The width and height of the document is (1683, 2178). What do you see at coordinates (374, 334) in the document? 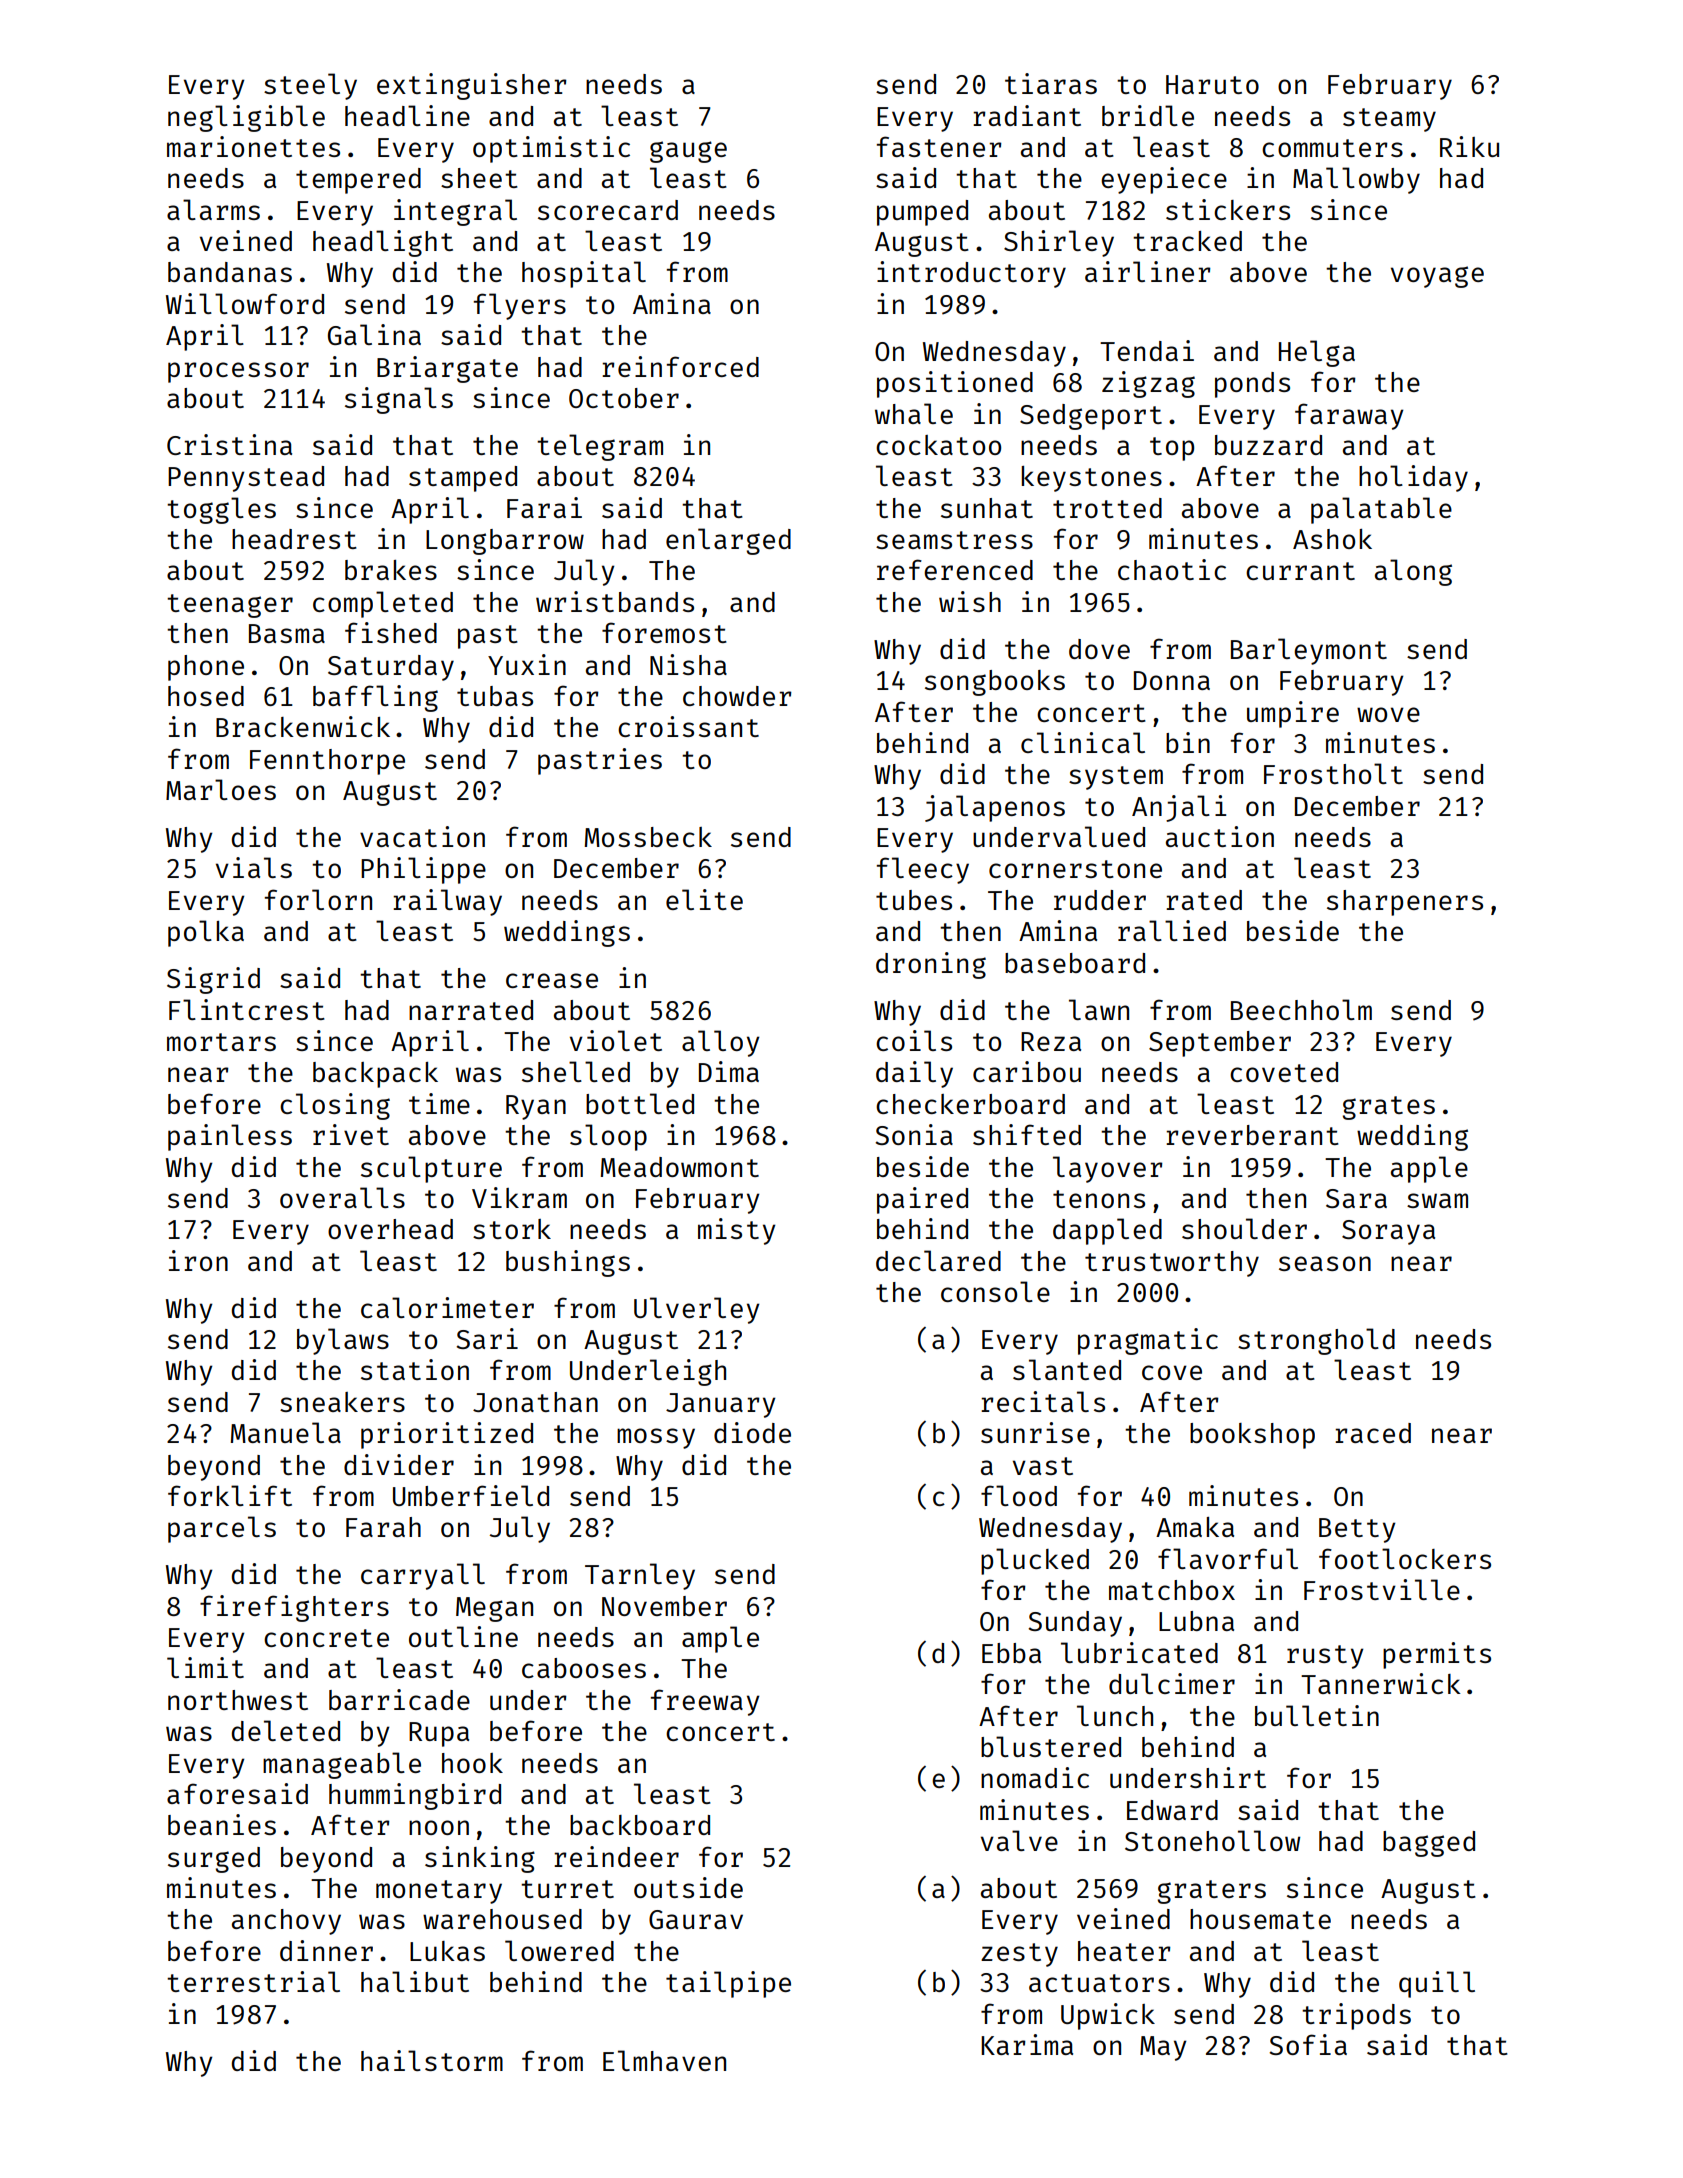
I see `Galina` at bounding box center [374, 334].
